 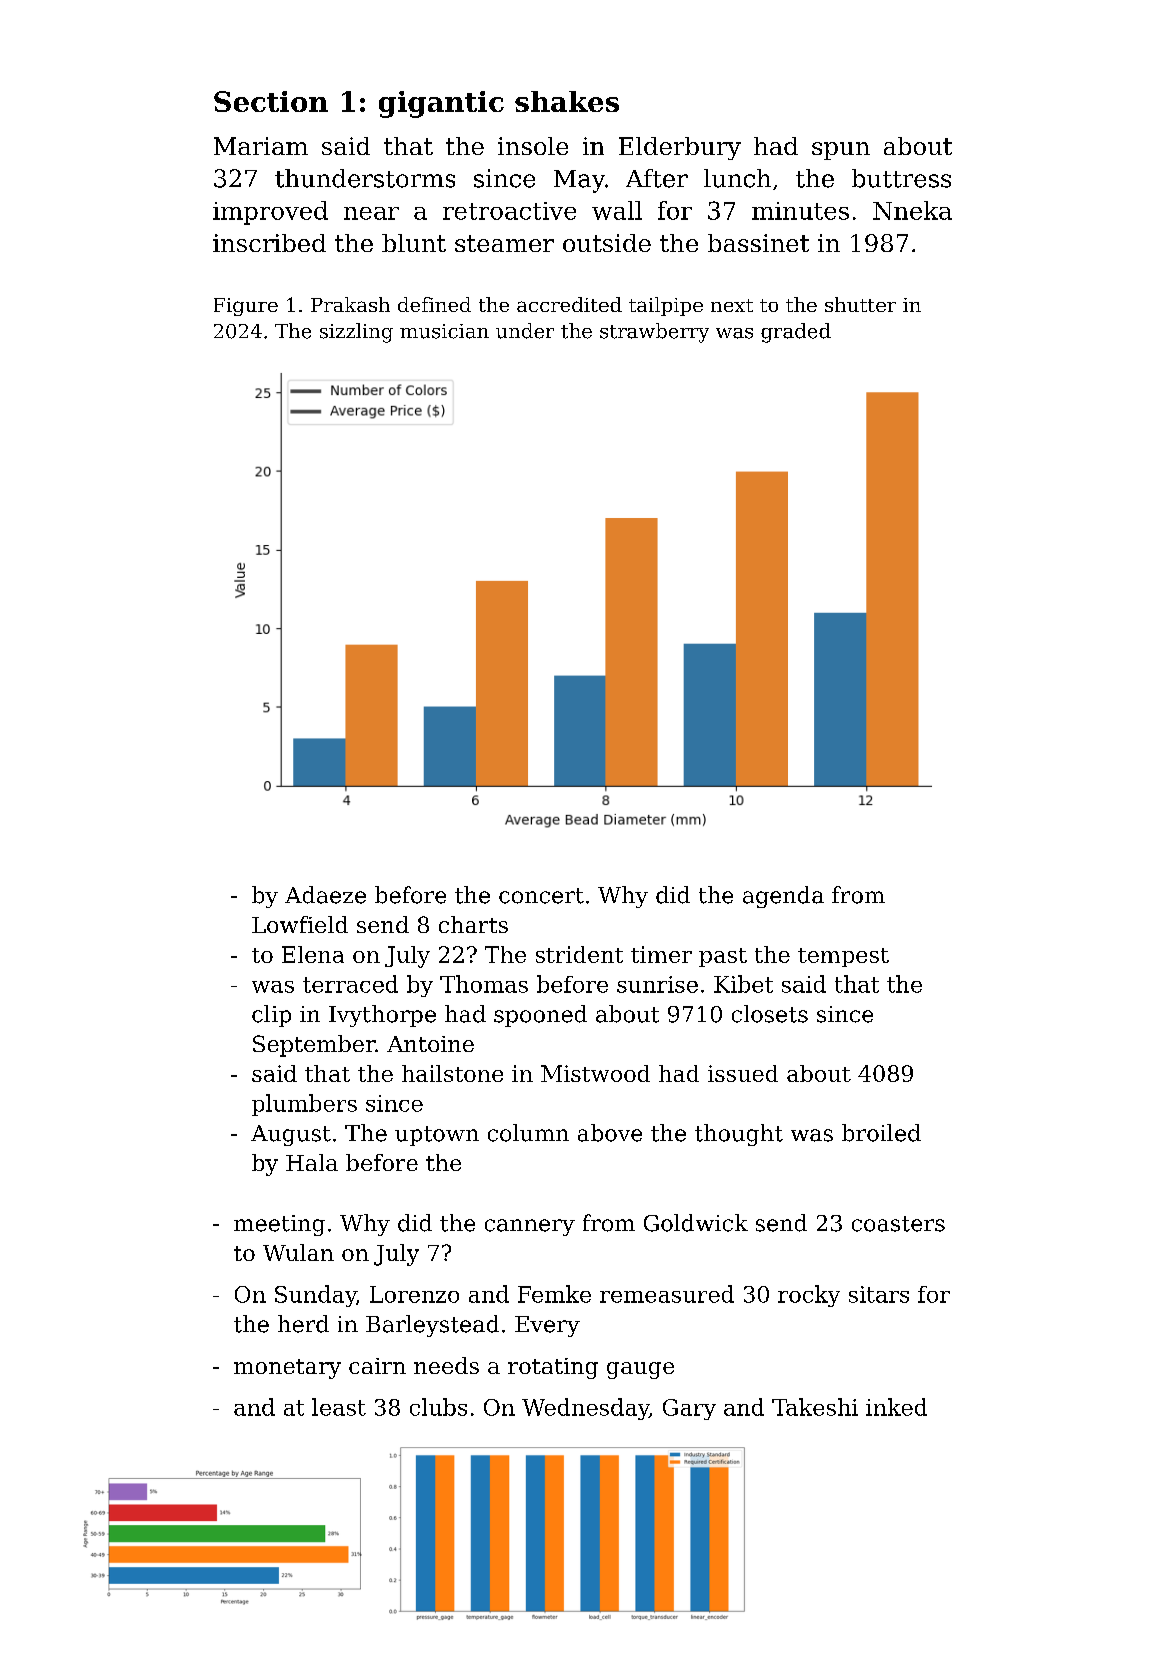 What do you see at coordinates (414, 243) in the image?
I see `blunt` at bounding box center [414, 243].
